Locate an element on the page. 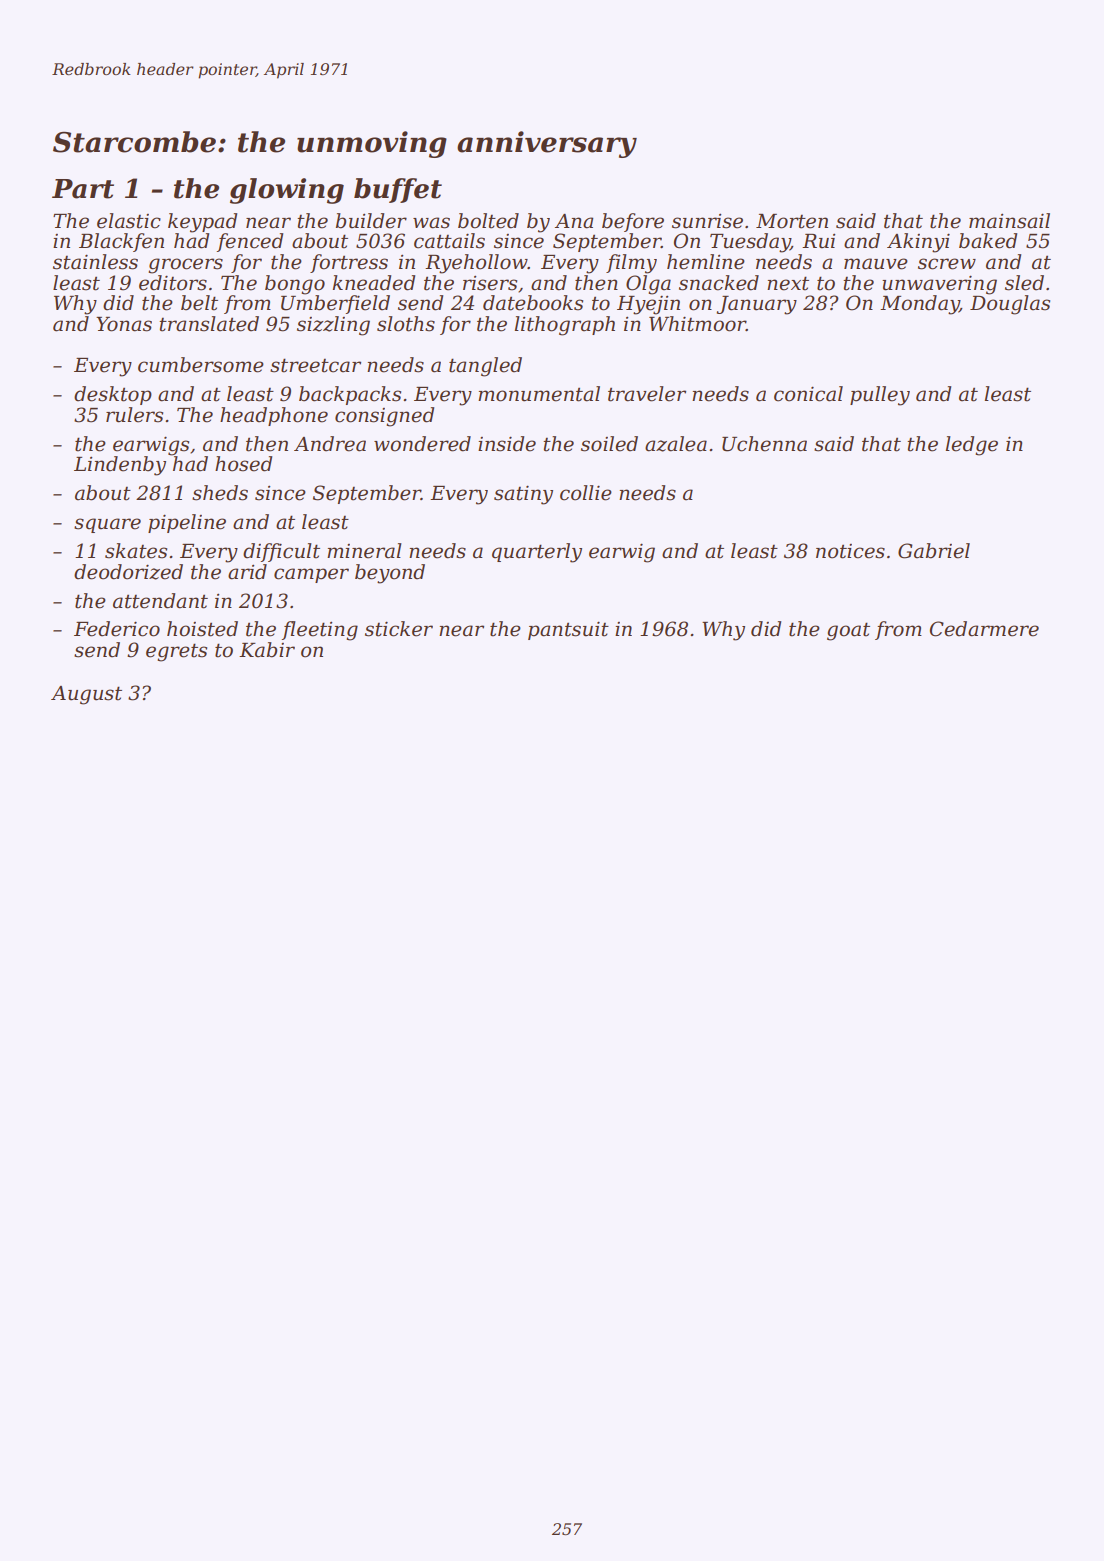 The image size is (1104, 1561). Ana is located at coordinates (574, 221).
